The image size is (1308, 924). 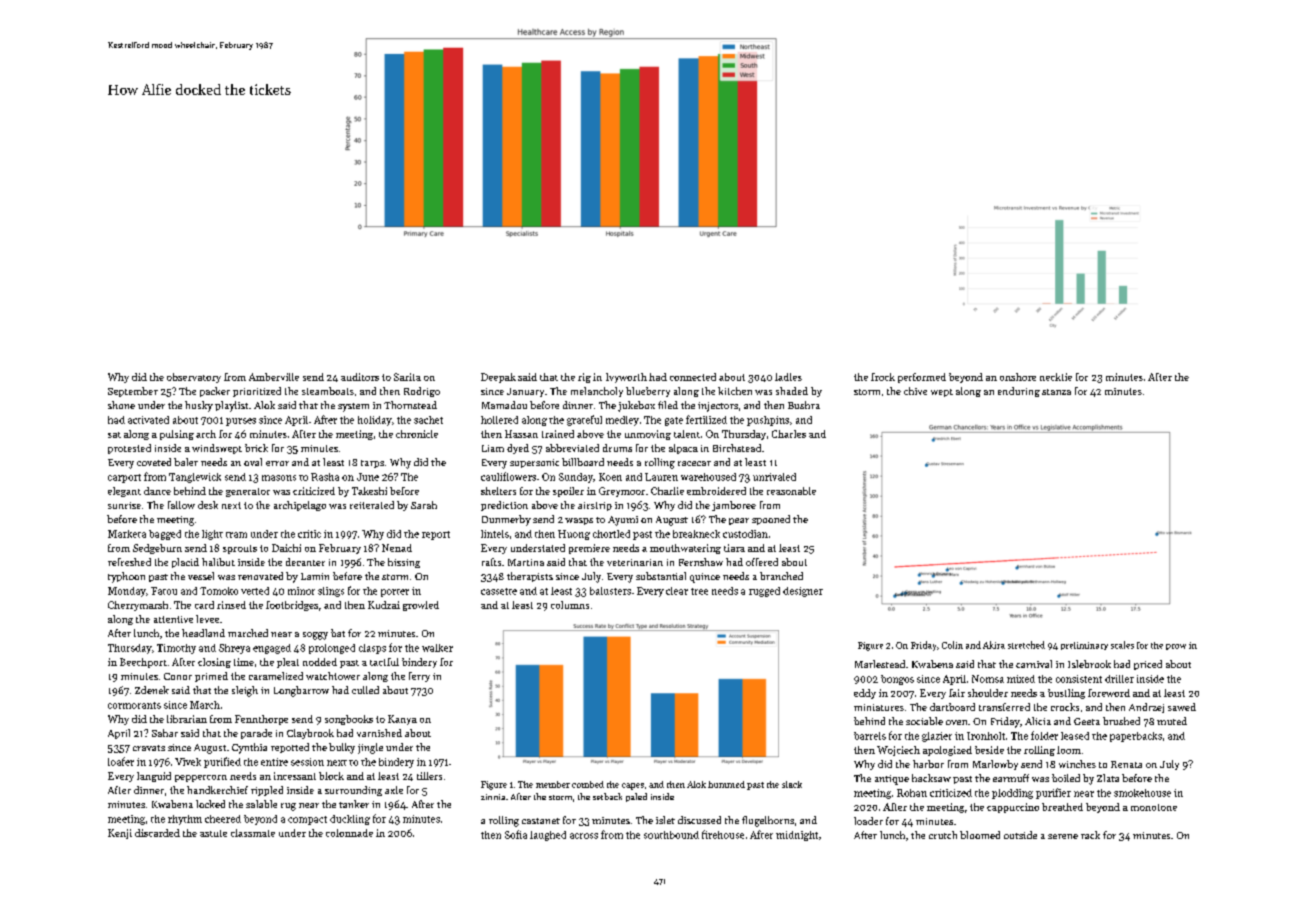 What do you see at coordinates (437, 648) in the image?
I see `walker` at bounding box center [437, 648].
